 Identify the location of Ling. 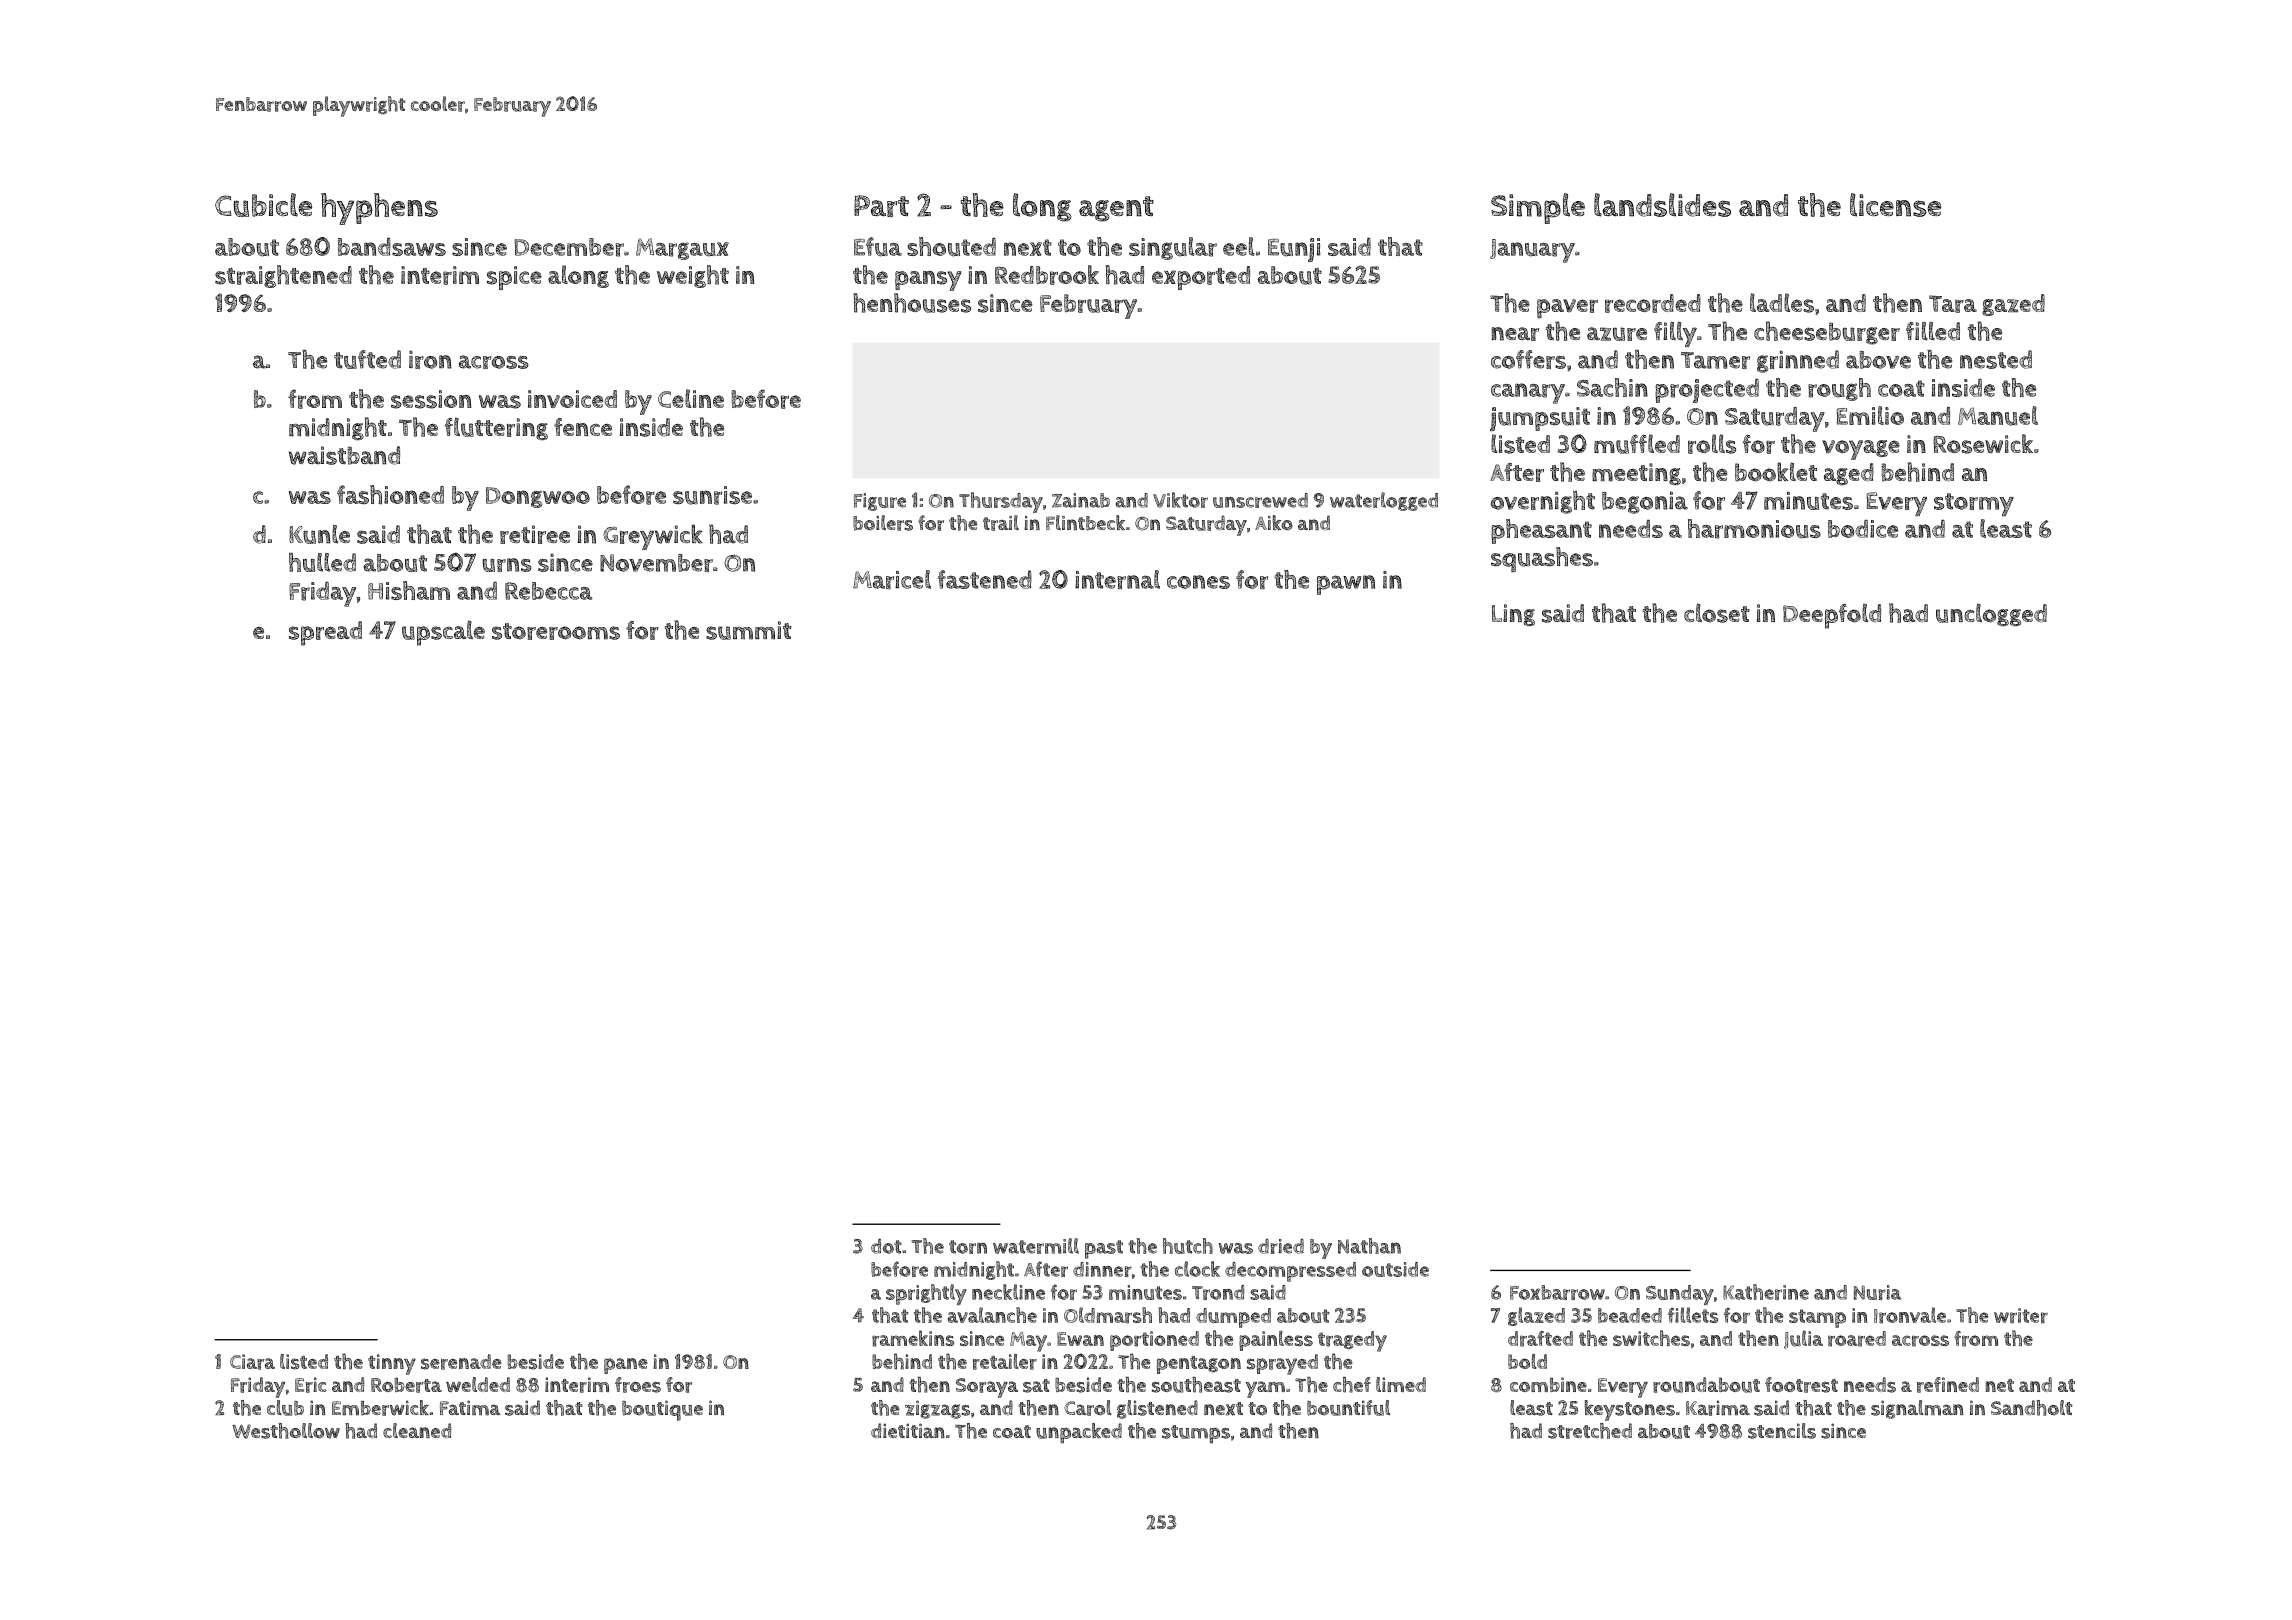
(1513, 615).
